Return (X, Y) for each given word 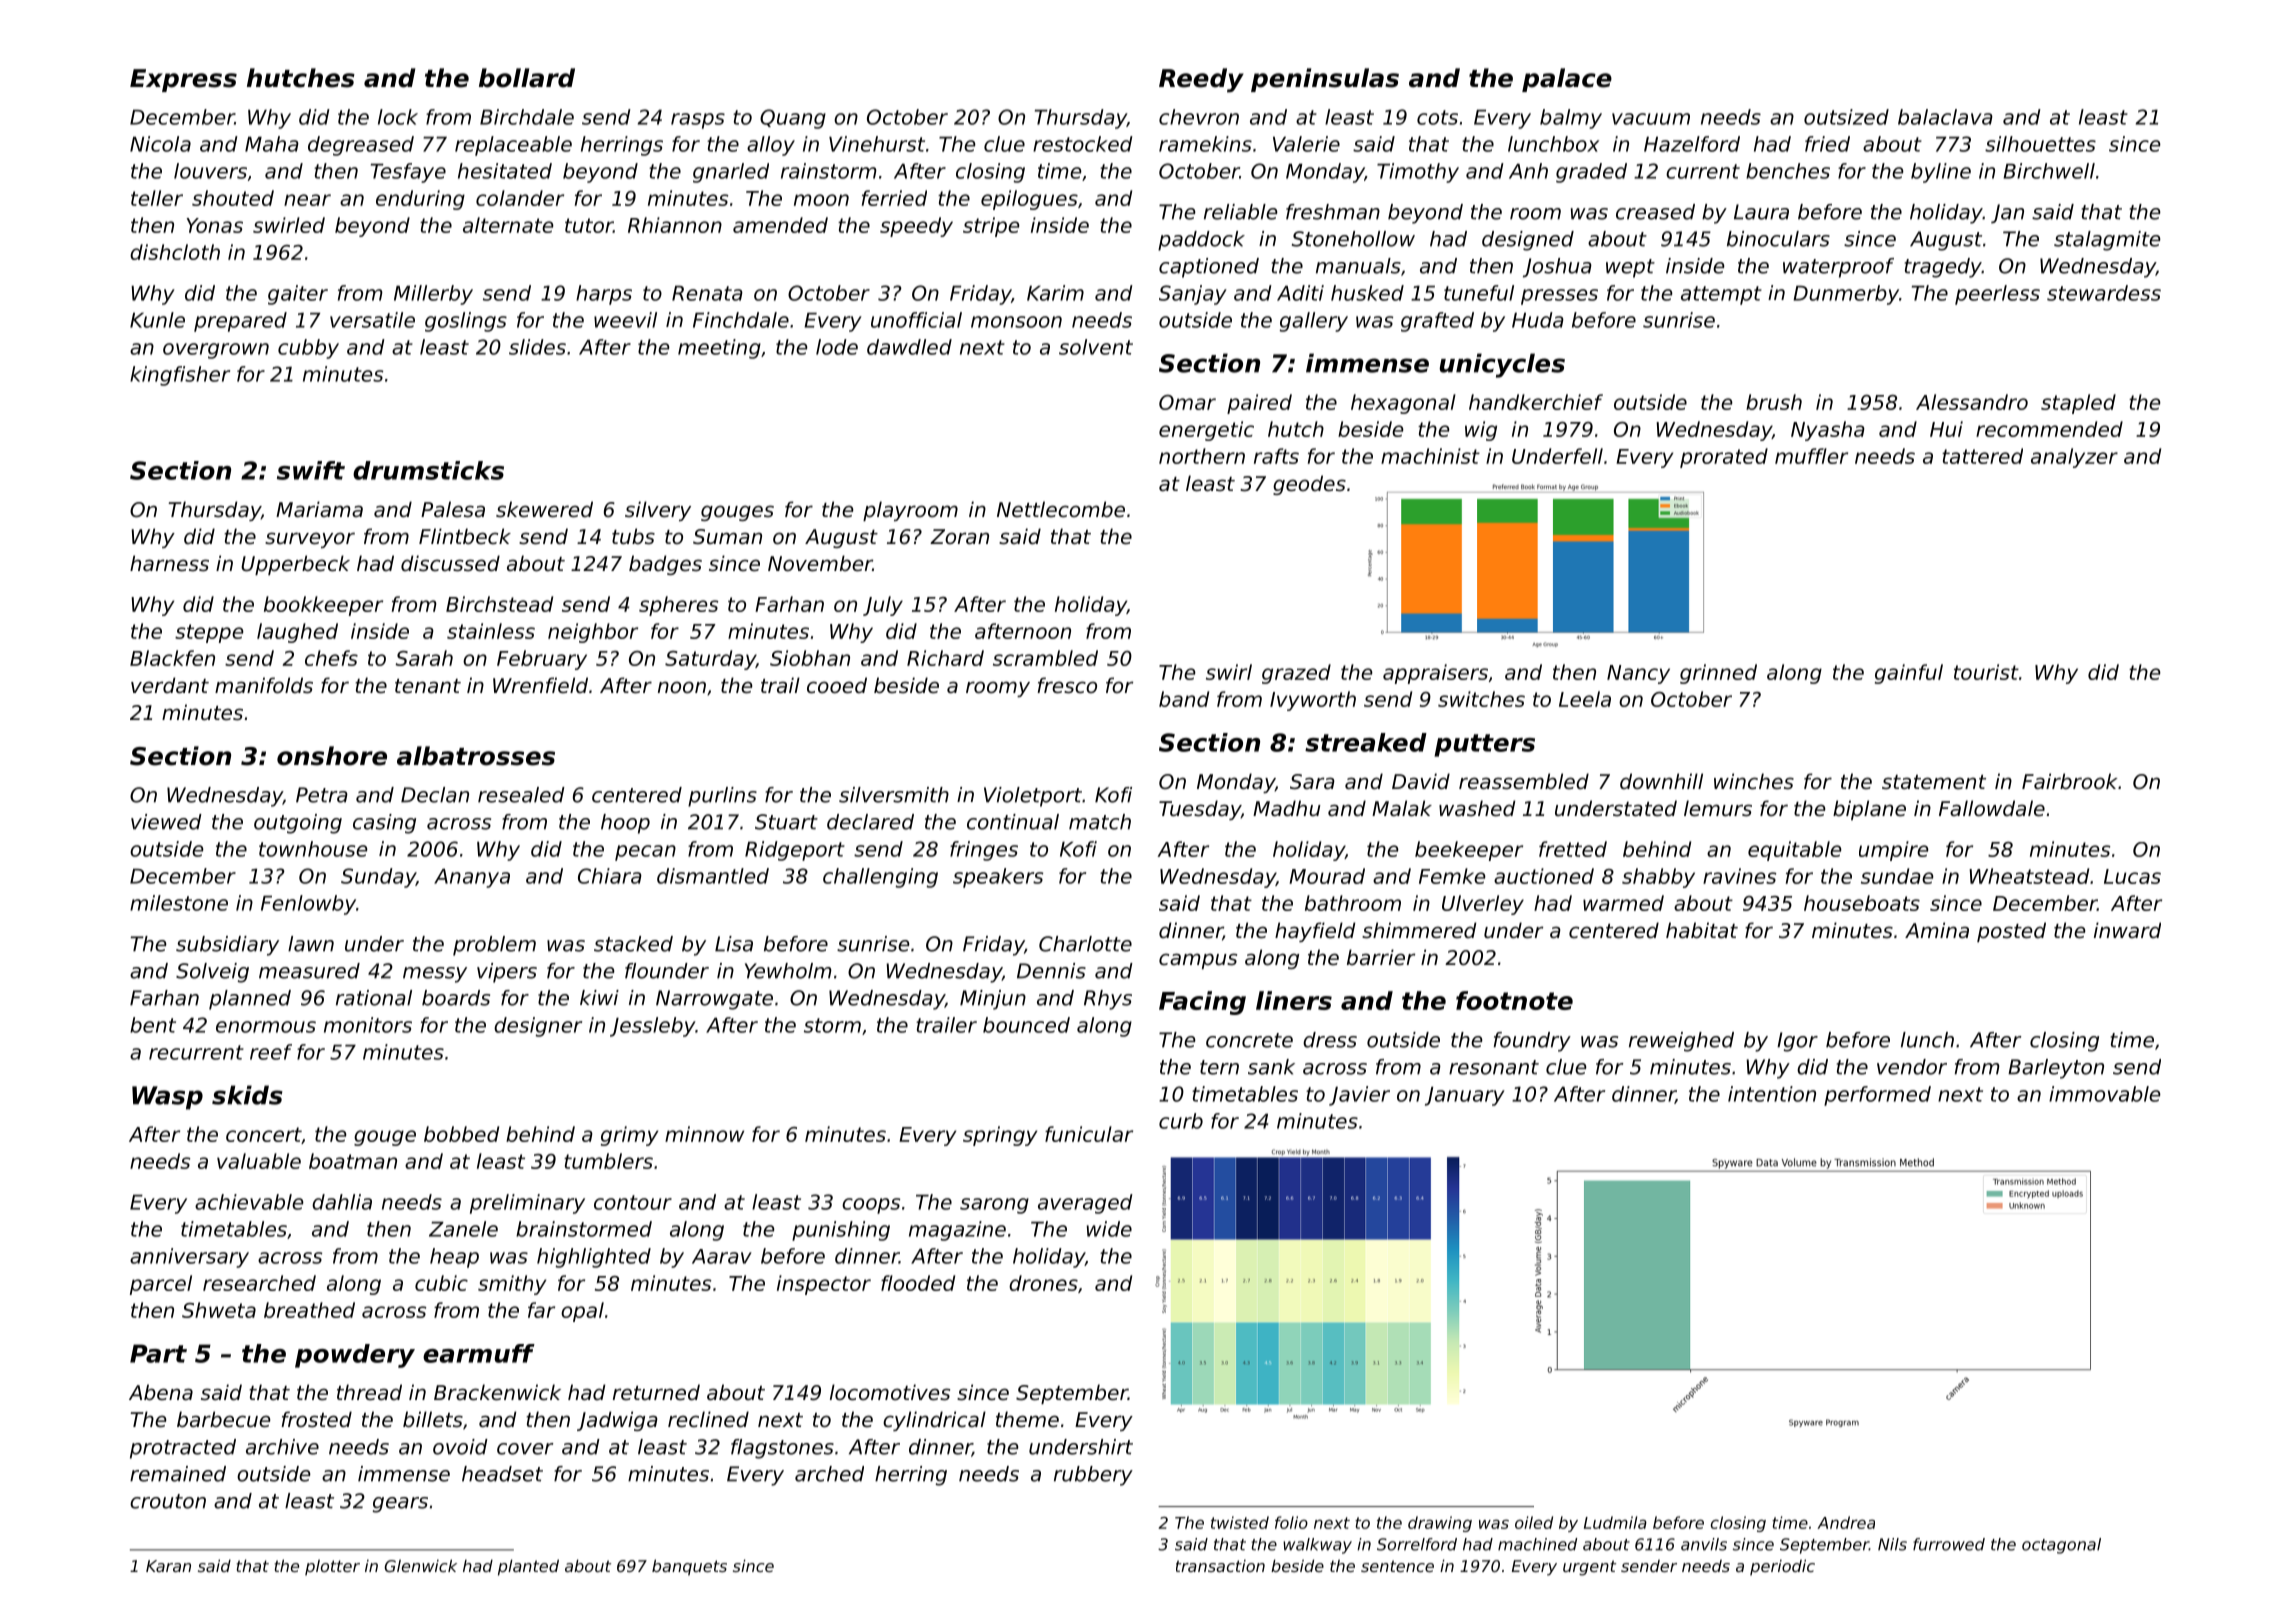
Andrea (1846, 1522)
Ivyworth (1313, 701)
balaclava (1945, 117)
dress (1330, 1040)
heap (454, 1258)
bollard (527, 78)
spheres (679, 606)
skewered (544, 509)
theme (1027, 1419)
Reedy (1201, 80)
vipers (507, 973)
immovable (2105, 1094)
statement (1934, 782)
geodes (1309, 485)
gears (400, 1505)
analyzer (2074, 458)
